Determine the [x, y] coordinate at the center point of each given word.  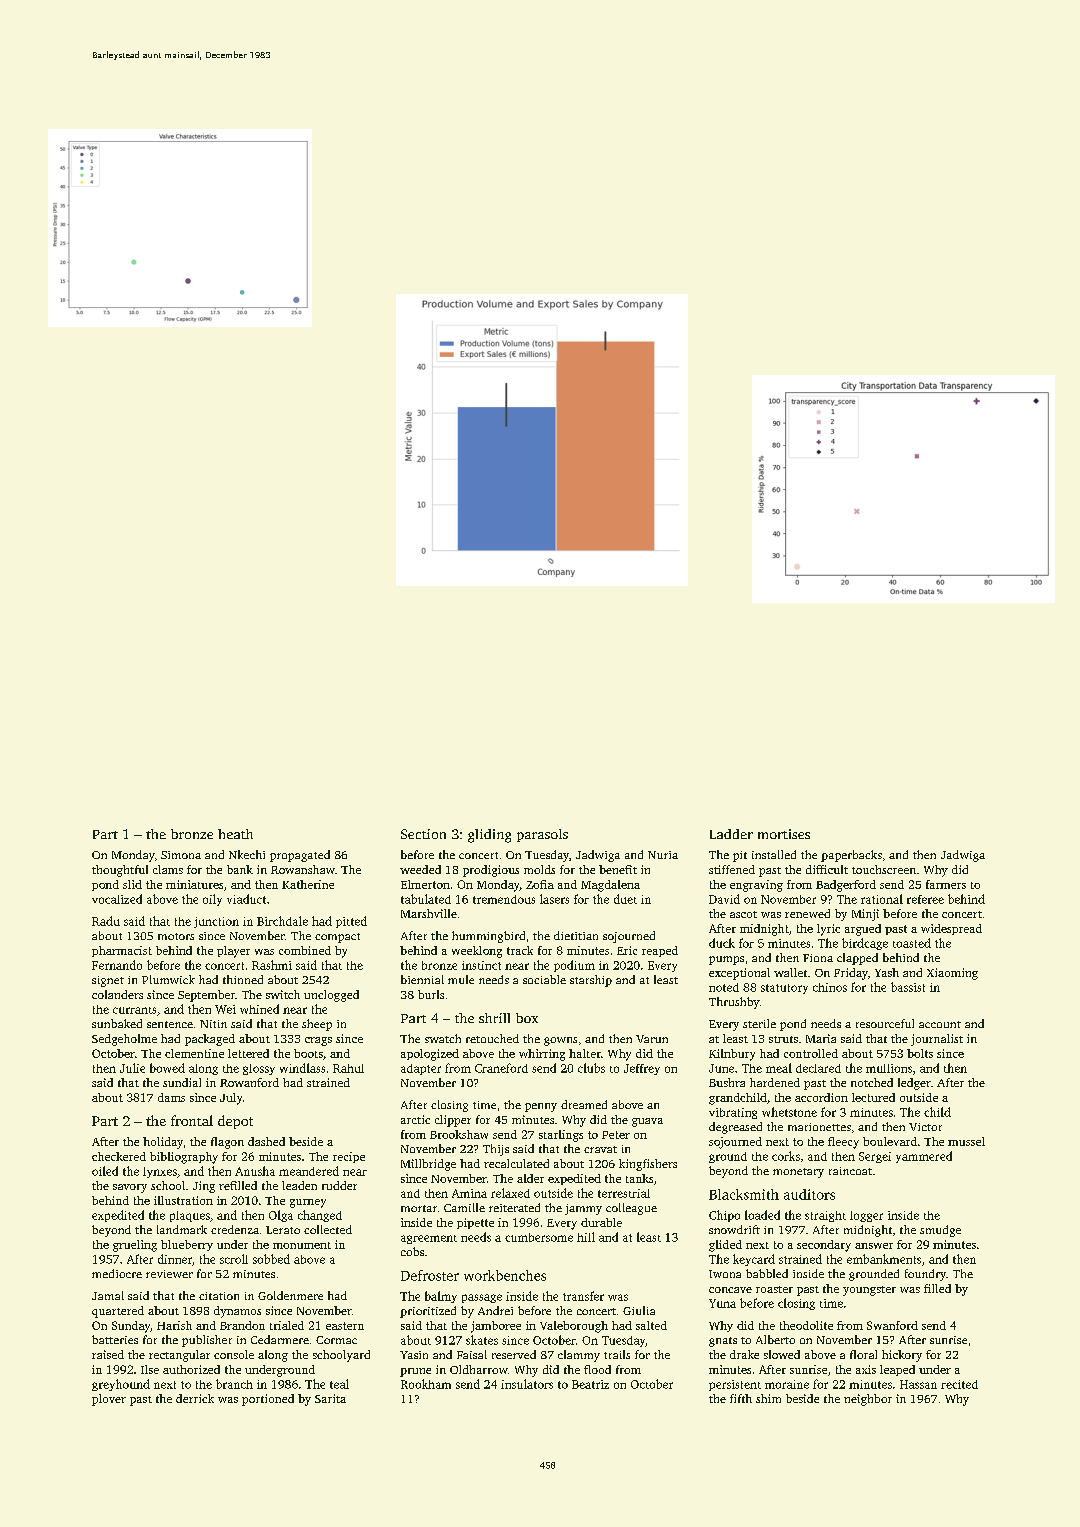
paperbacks [851, 856]
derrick [195, 1398]
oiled [105, 1171]
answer [874, 1246]
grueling [135, 1246]
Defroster [430, 1275]
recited [959, 1384]
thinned [243, 979]
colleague [631, 1209]
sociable [544, 979]
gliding [489, 836]
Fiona [818, 958]
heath [235, 834]
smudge [940, 1231]
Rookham [426, 1384]
